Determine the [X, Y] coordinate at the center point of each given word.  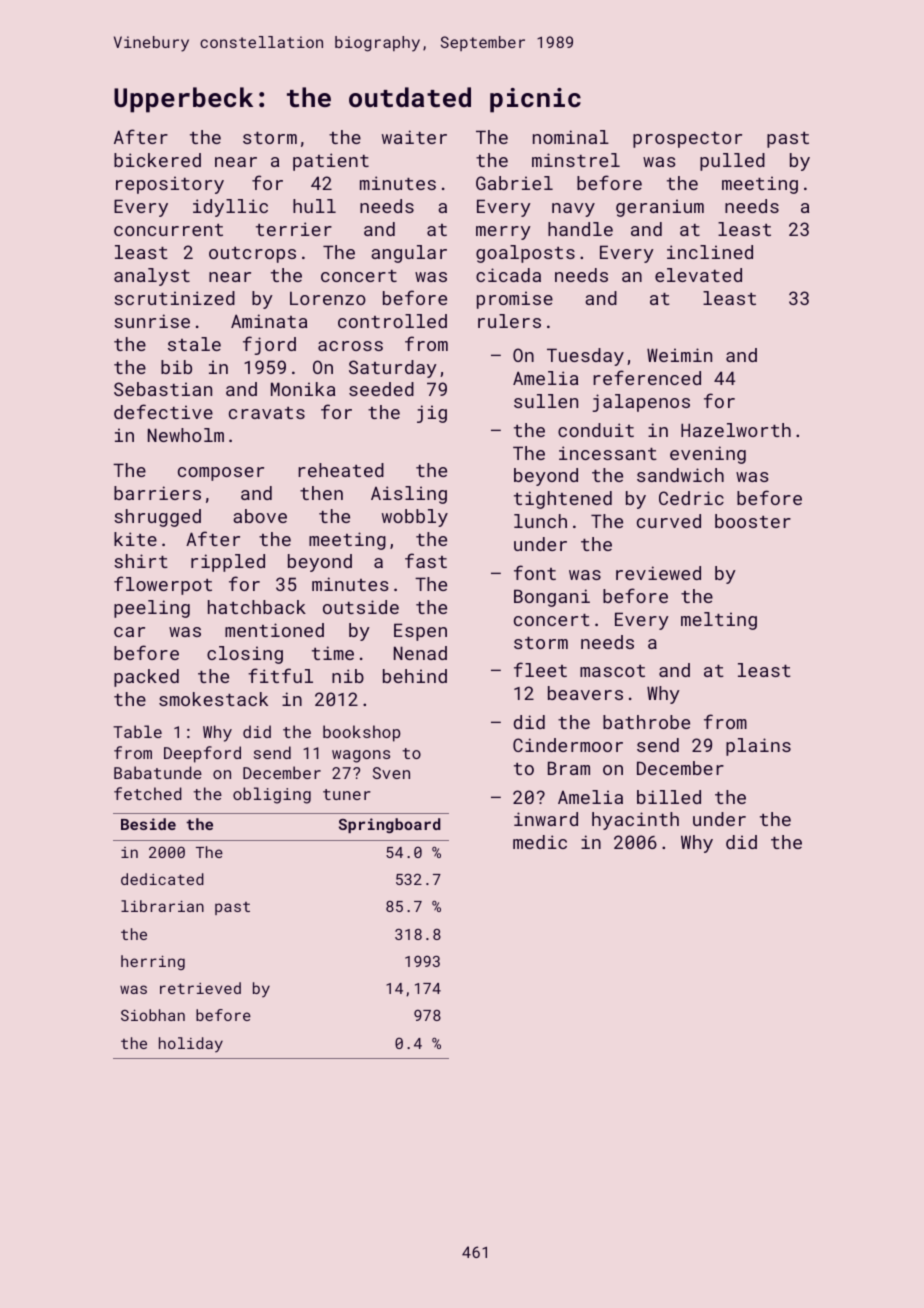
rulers [509, 321]
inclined [710, 252]
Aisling [409, 495]
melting [719, 621]
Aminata [269, 321]
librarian [162, 906]
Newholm [186, 435]
